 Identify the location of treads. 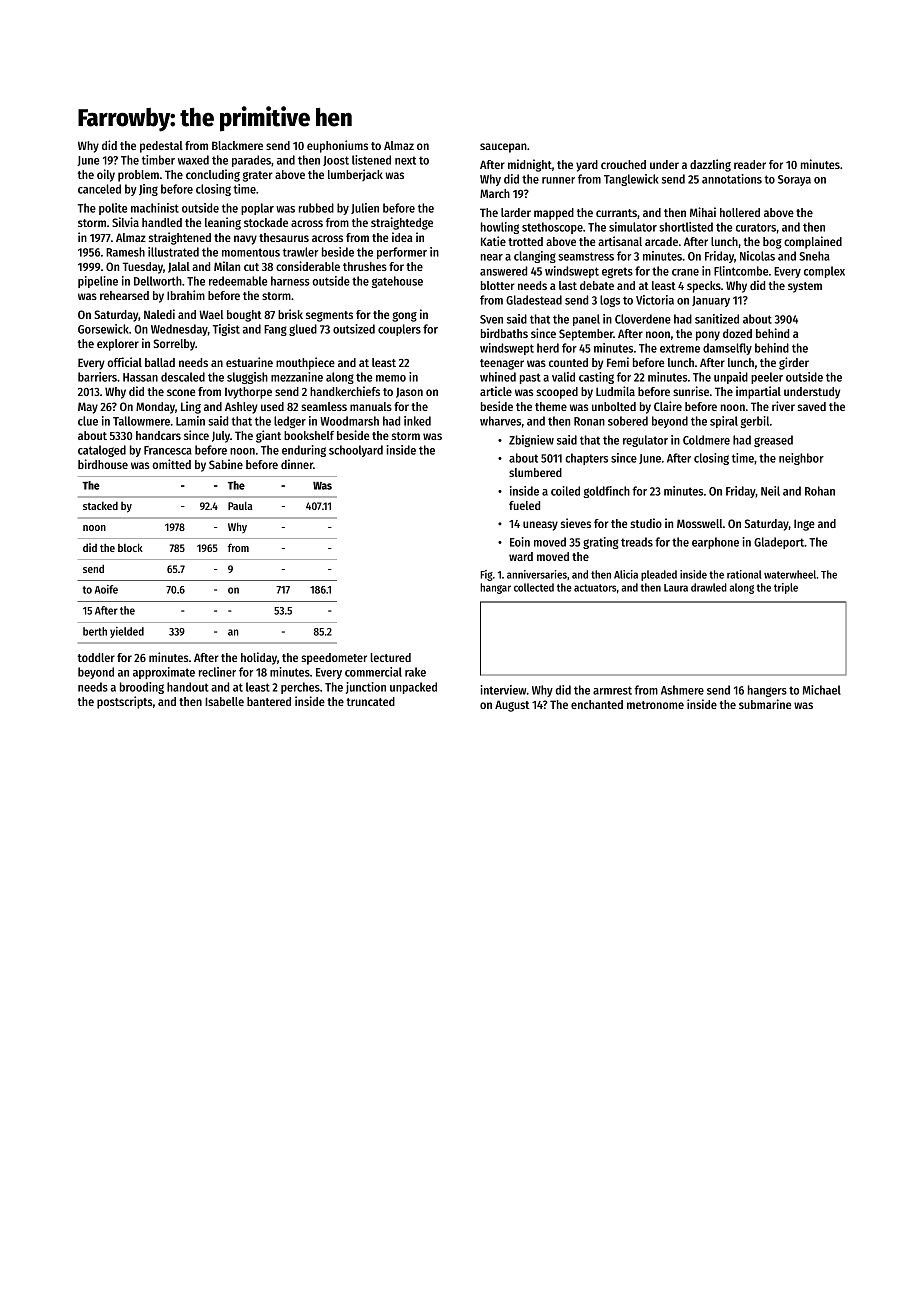
(637, 542).
